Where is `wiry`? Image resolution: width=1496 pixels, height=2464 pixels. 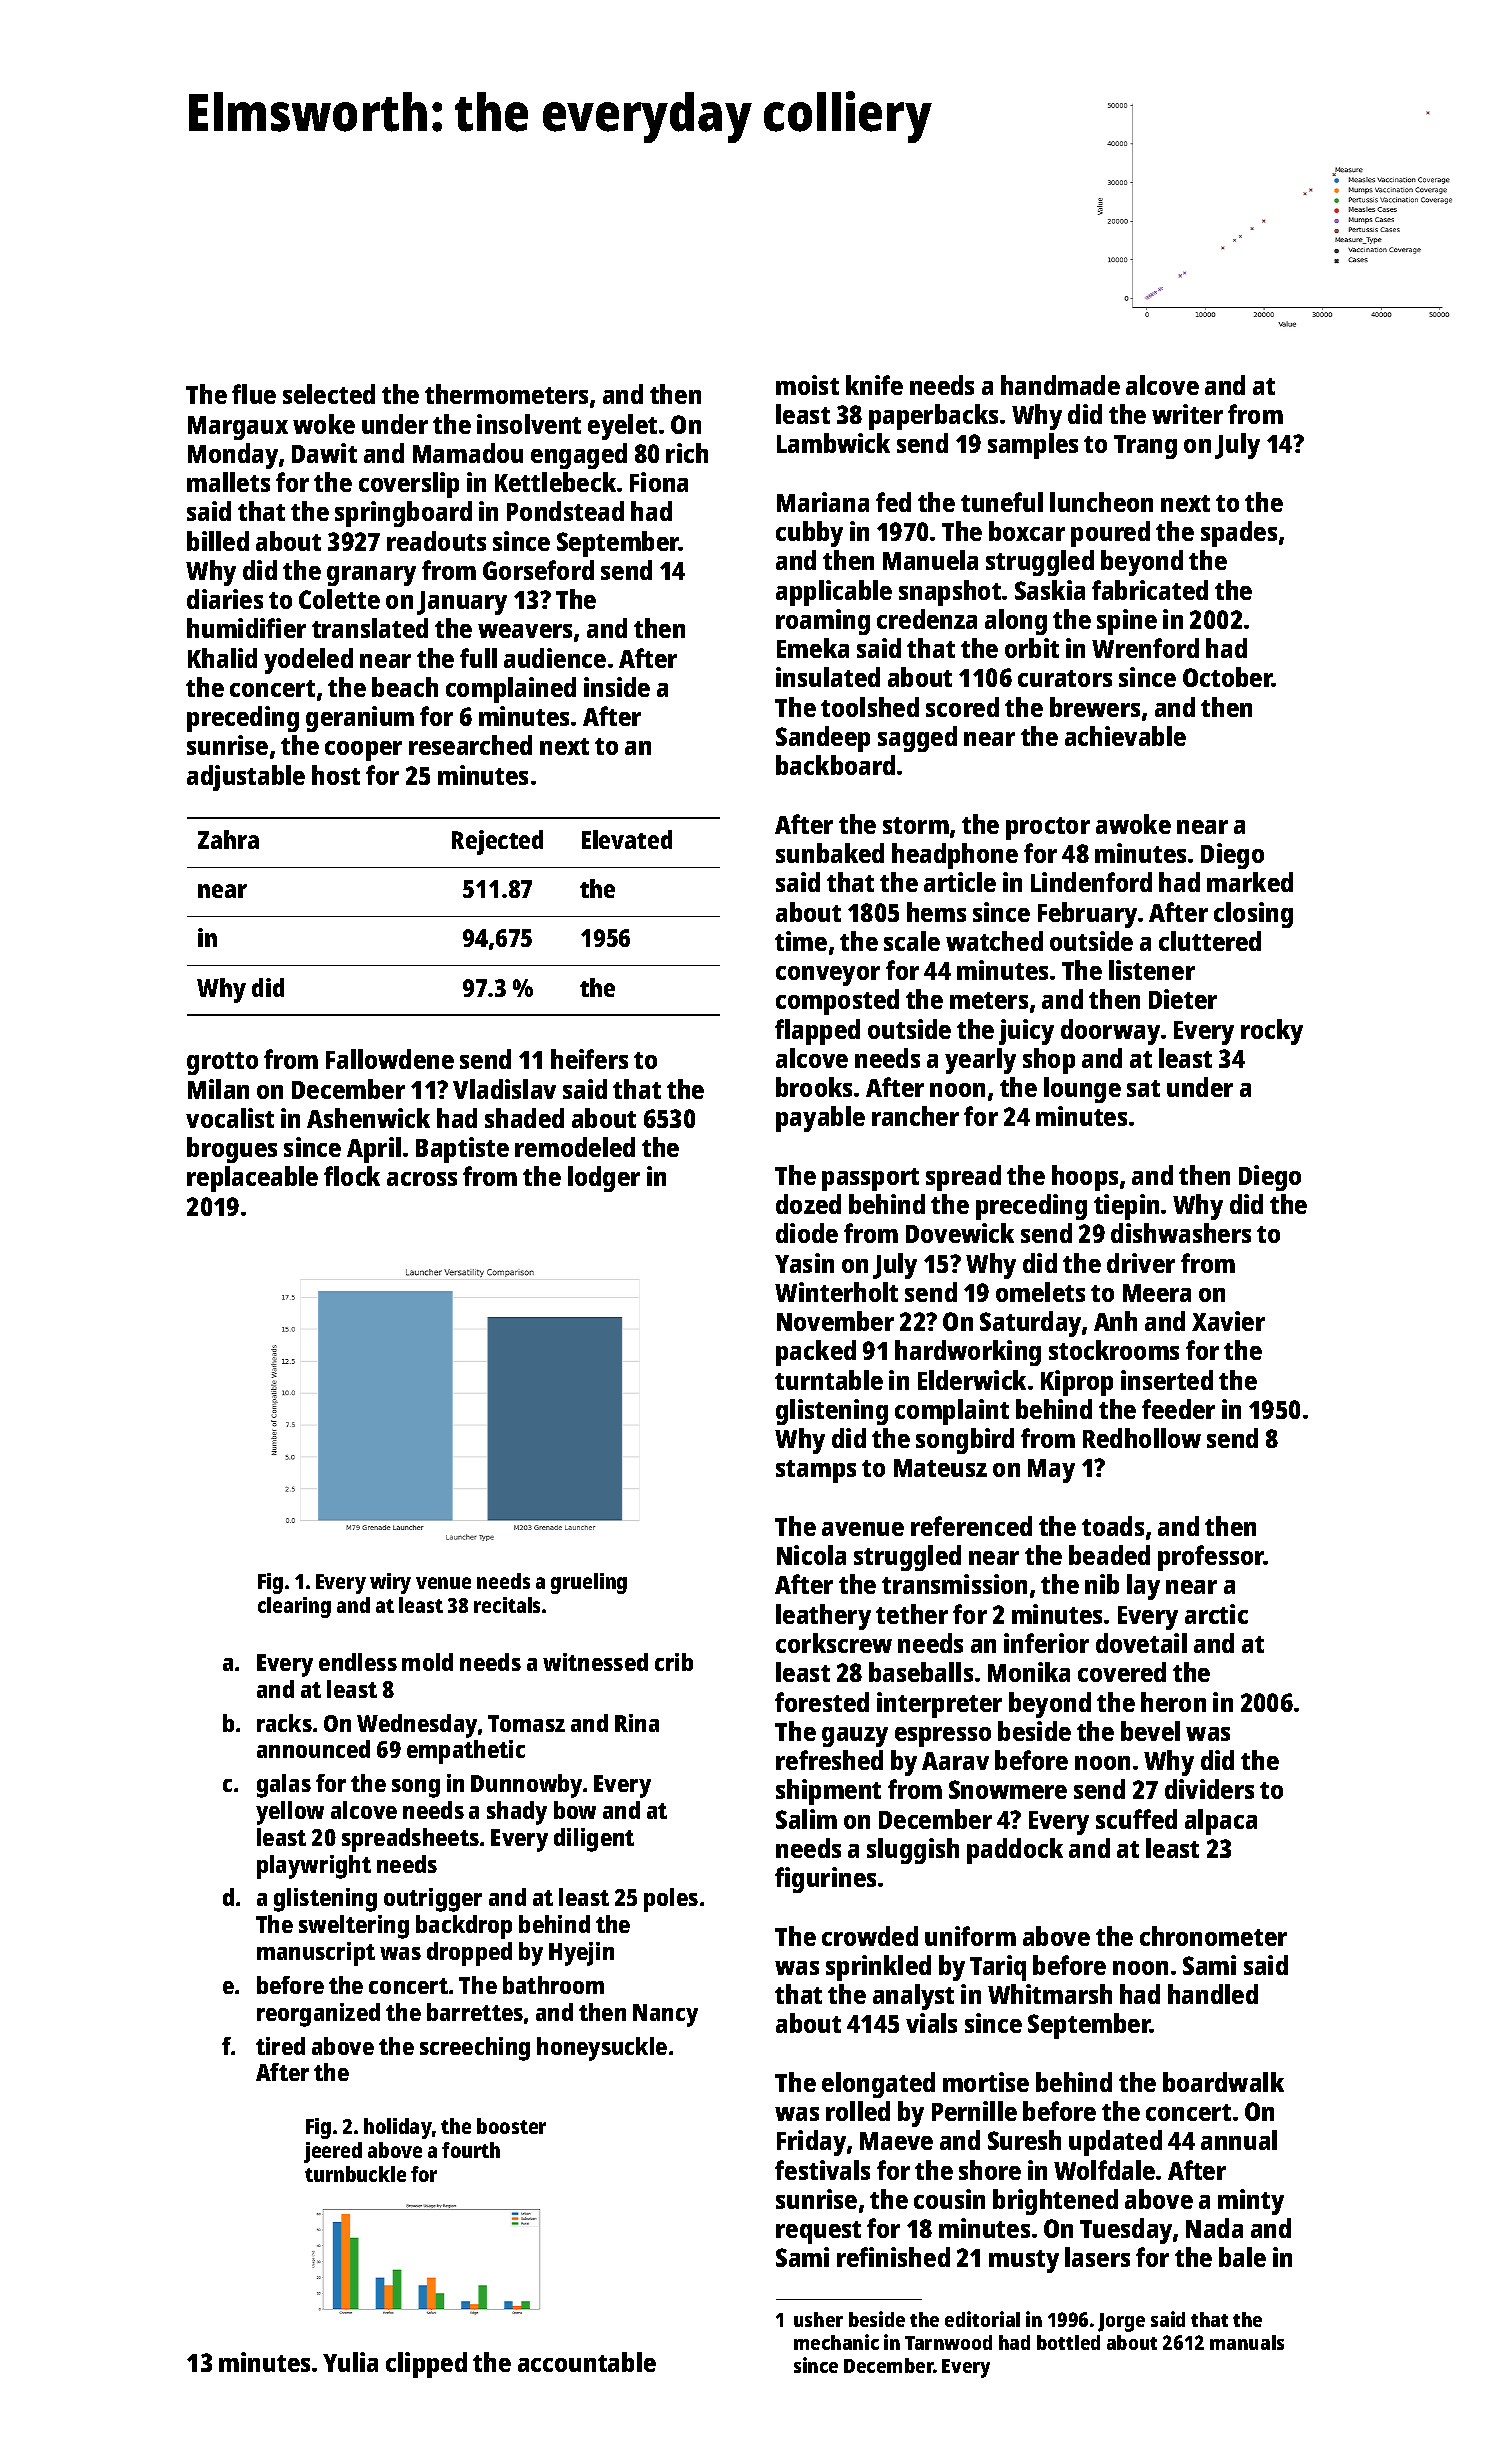
wiry is located at coordinates (390, 1583).
